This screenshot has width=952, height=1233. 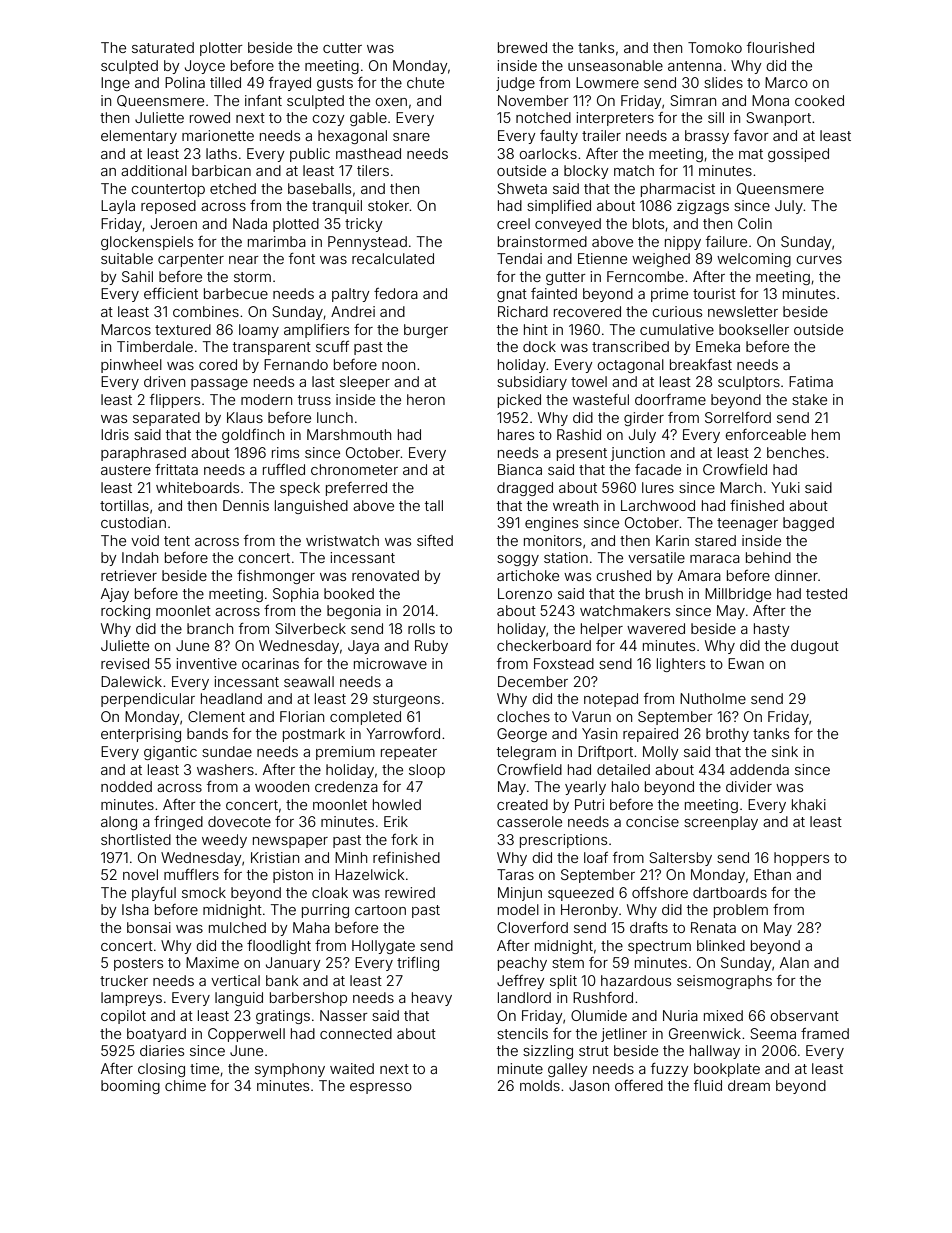 What do you see at coordinates (185, 1085) in the screenshot?
I see `chime` at bounding box center [185, 1085].
